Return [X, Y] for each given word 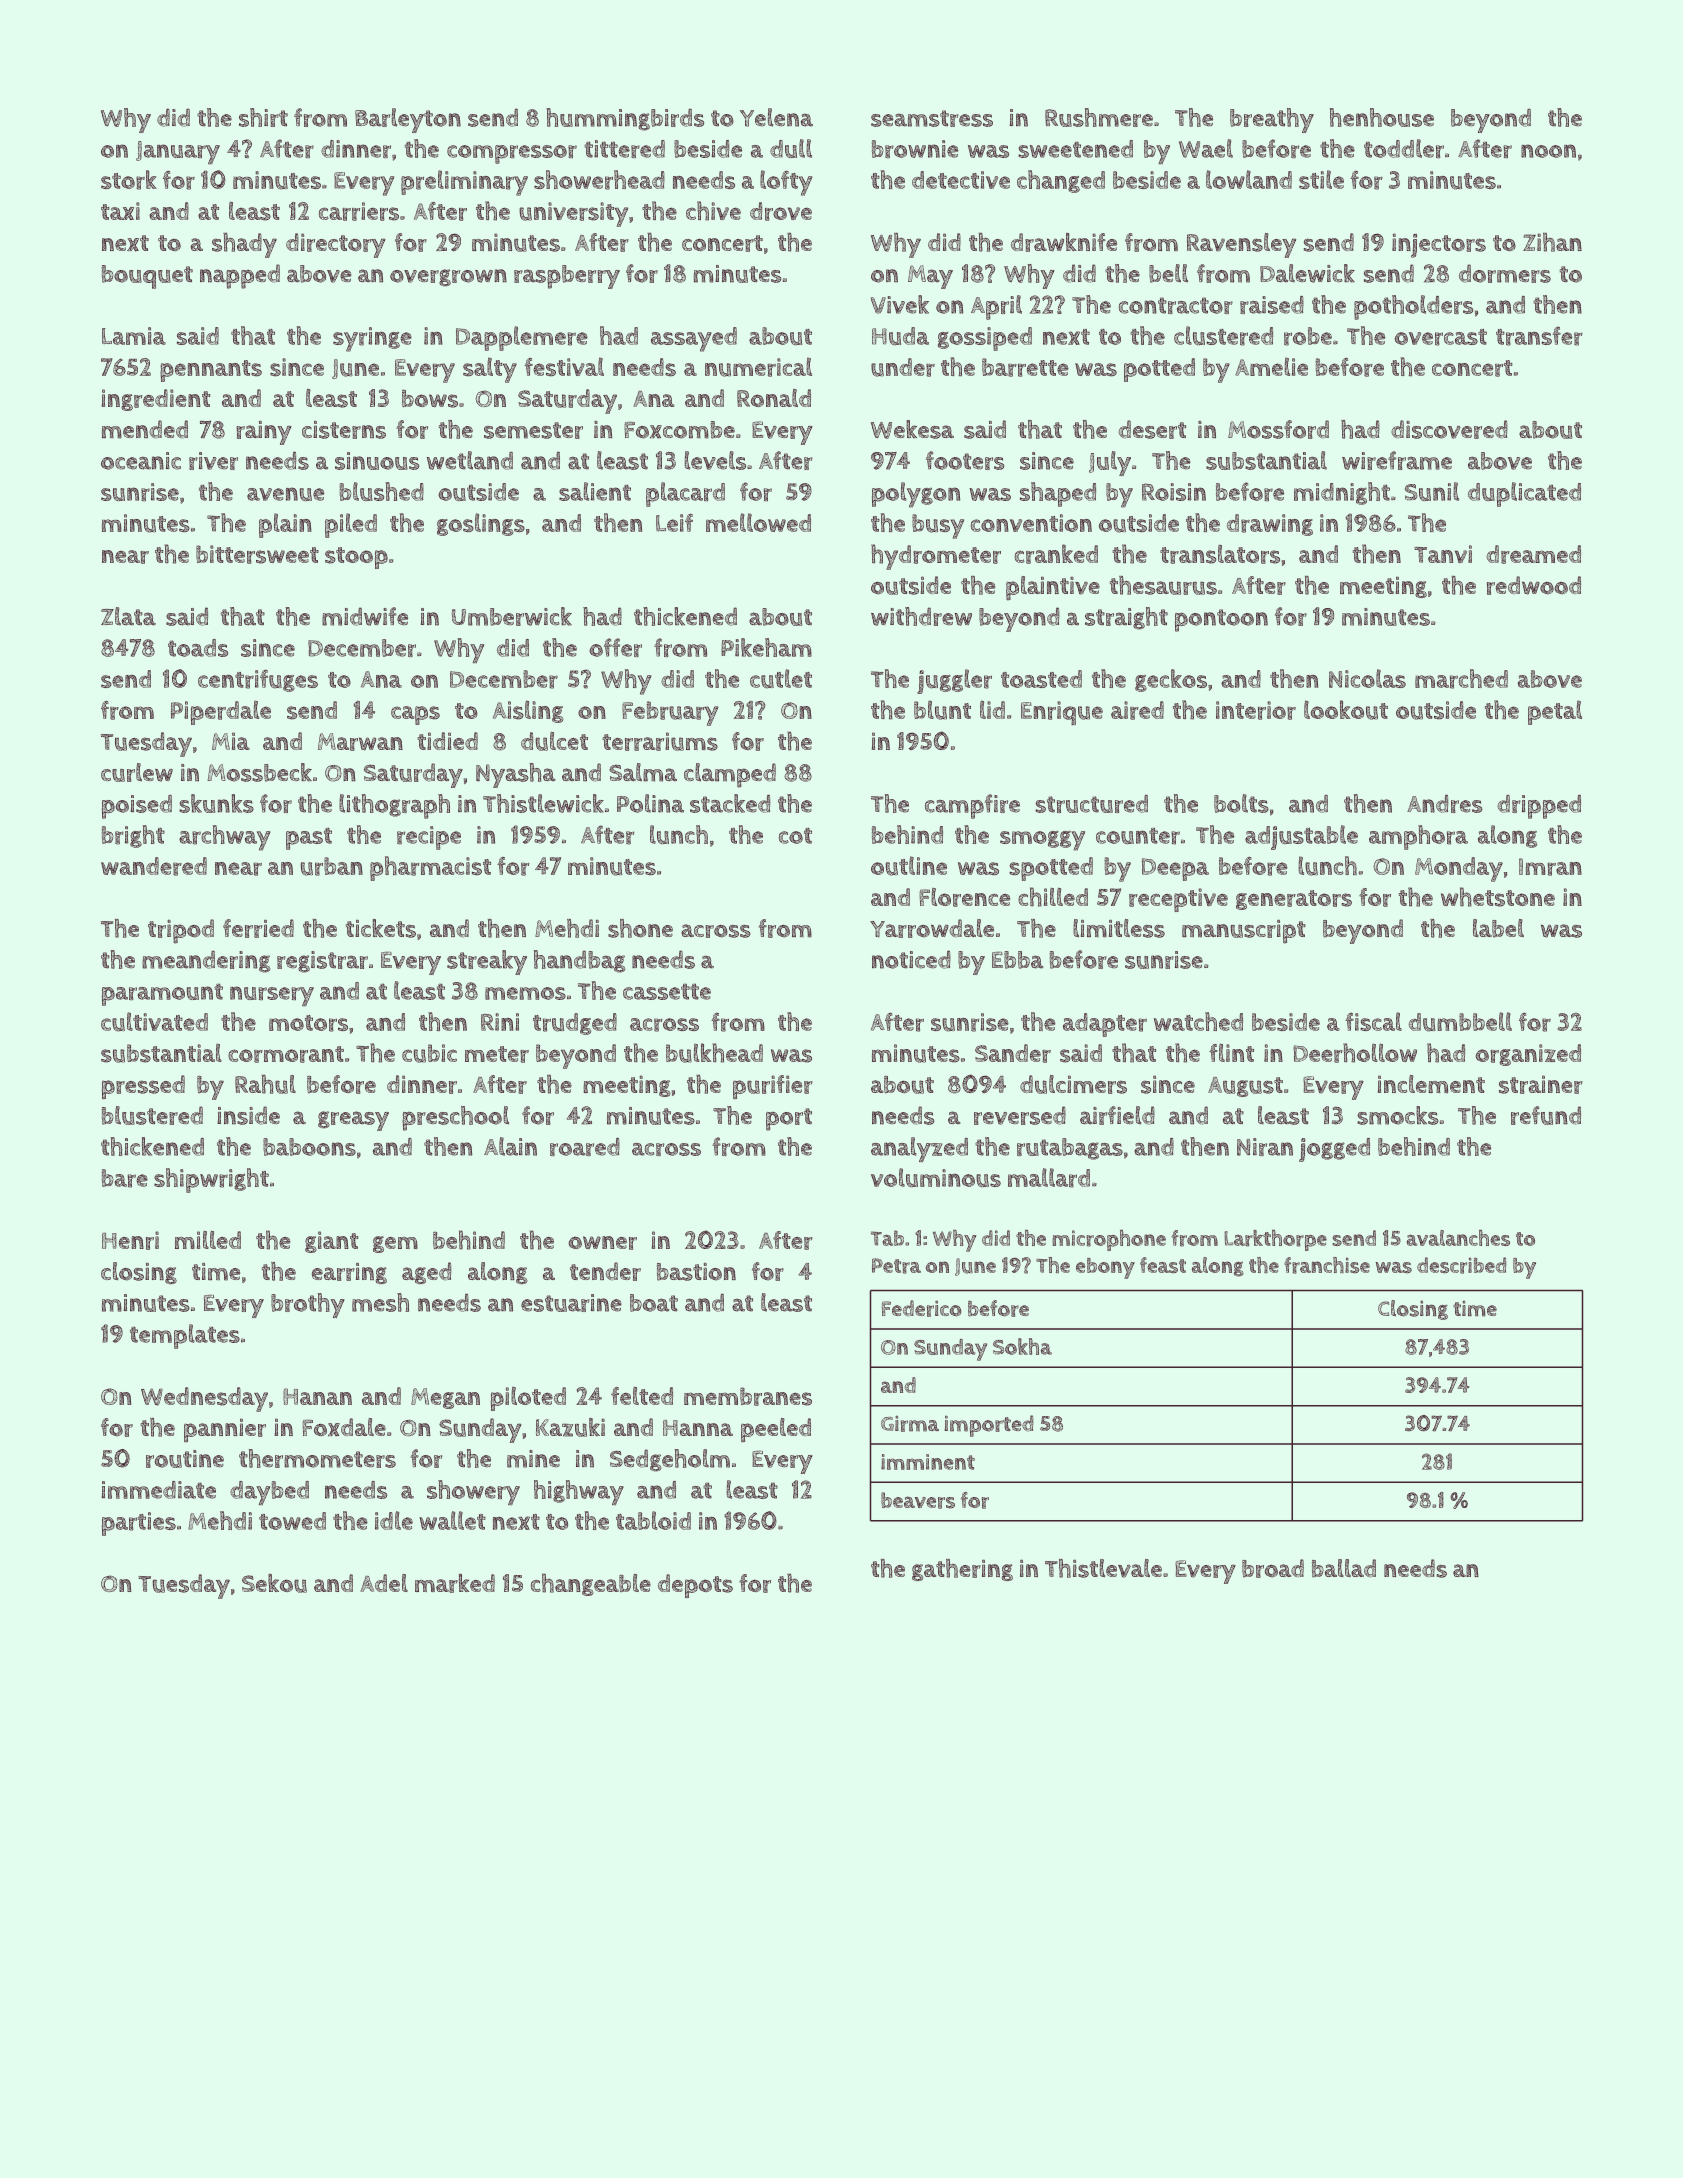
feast [1163, 1265]
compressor [512, 154]
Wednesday [204, 1399]
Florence [964, 897]
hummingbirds [625, 119]
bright [133, 836]
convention [1031, 523]
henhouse [1382, 117]
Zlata [128, 616]
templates [185, 1336]
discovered [1449, 429]
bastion [696, 1272]
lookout [1346, 710]
